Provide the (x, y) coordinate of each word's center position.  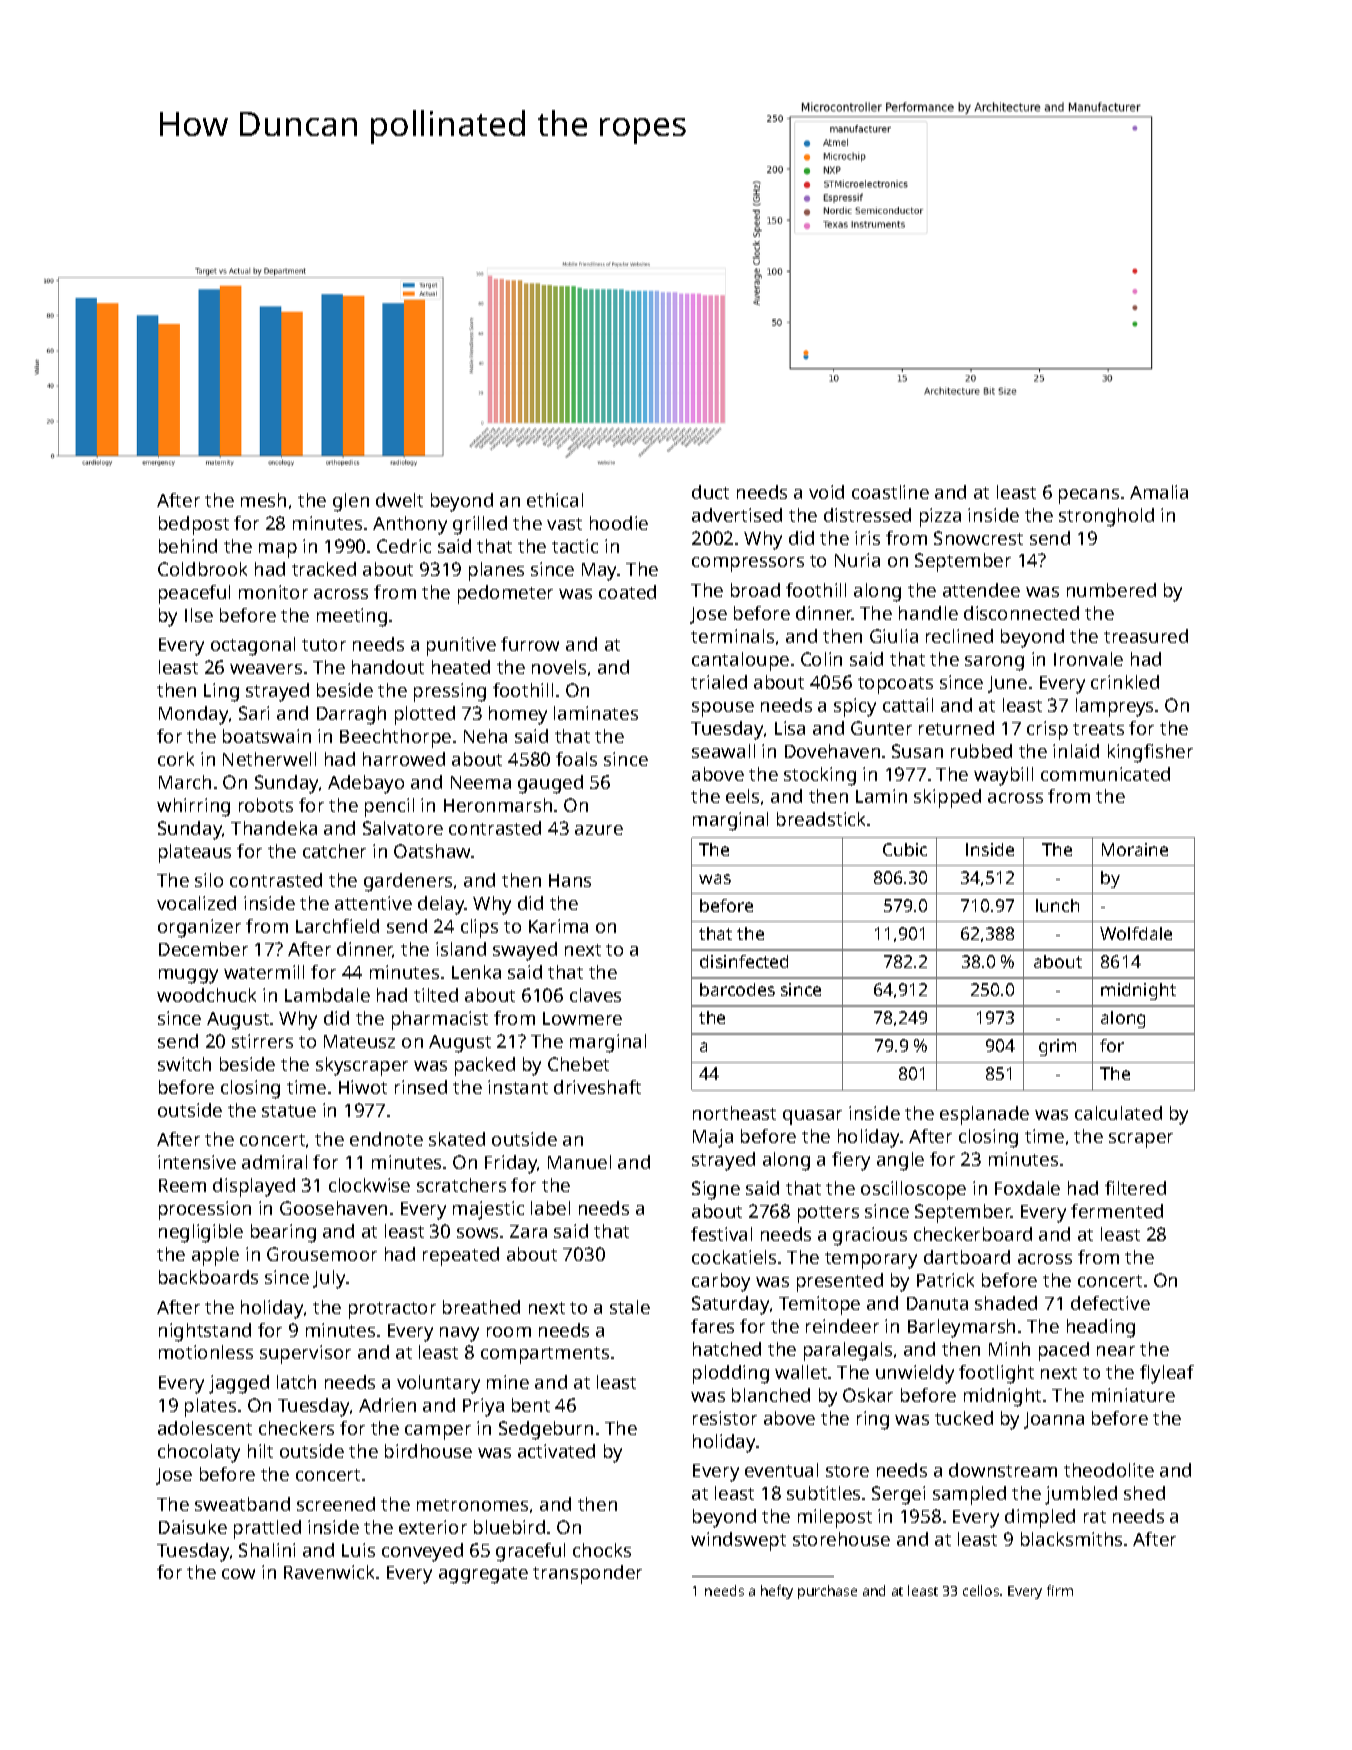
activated (556, 1451)
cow (238, 1574)
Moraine (1135, 849)
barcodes (737, 989)
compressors (748, 564)
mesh (263, 500)
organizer (199, 928)
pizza (940, 517)
